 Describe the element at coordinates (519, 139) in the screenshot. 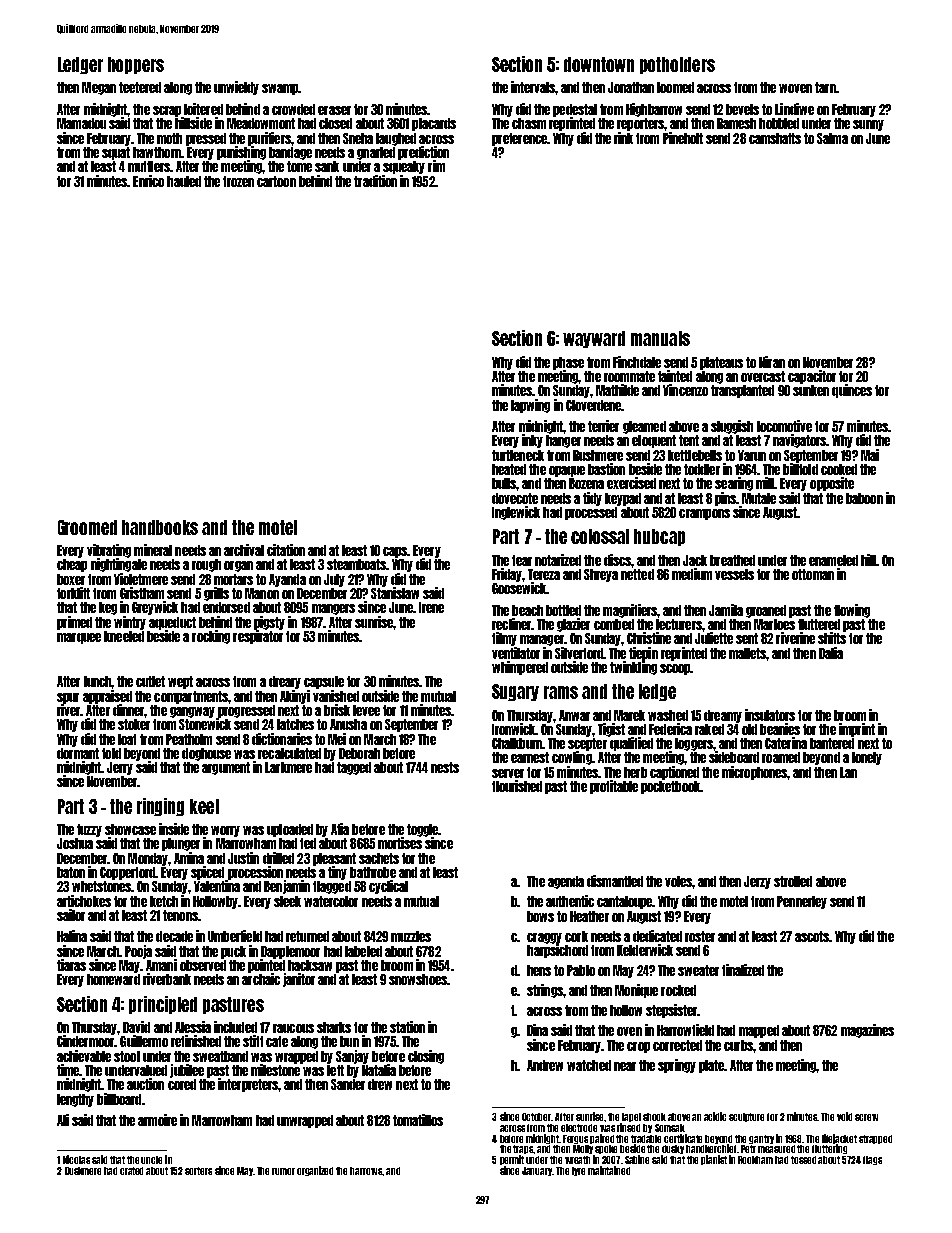

I see `preference` at that location.
